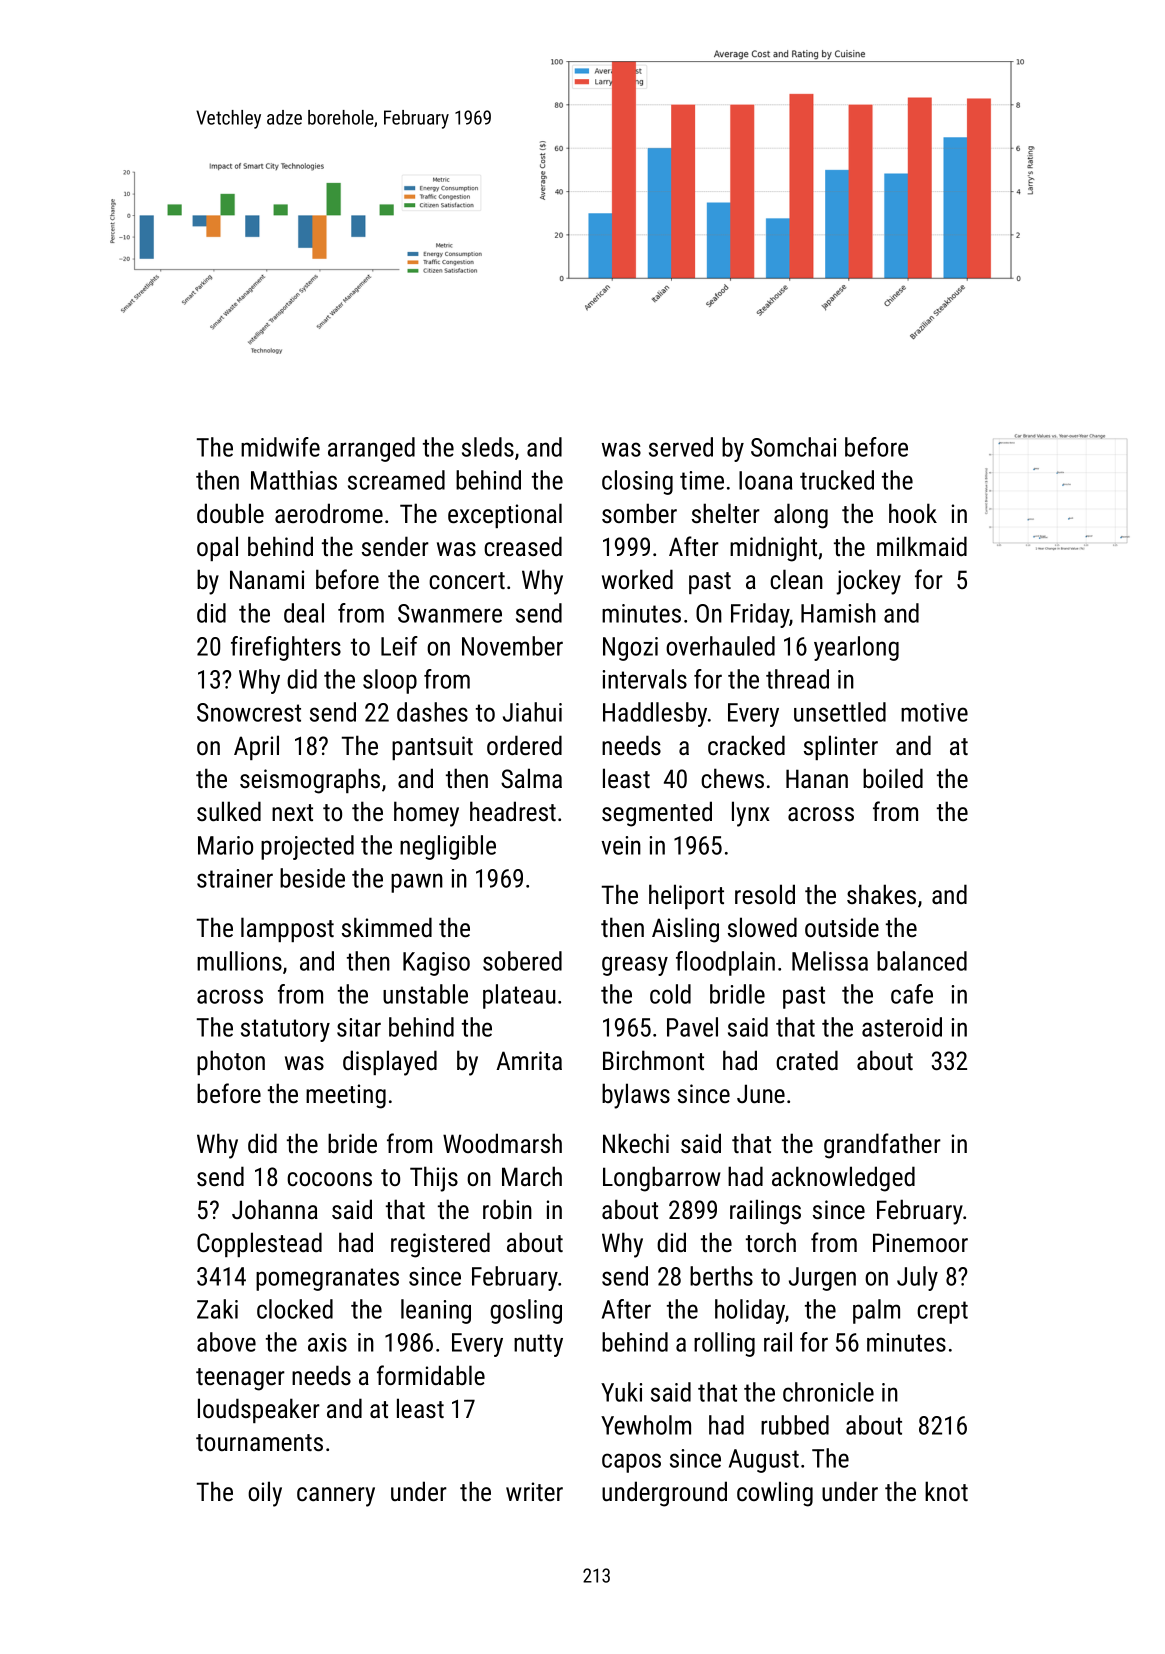 This screenshot has width=1165, height=1654. I want to click on oily, so click(265, 1494).
